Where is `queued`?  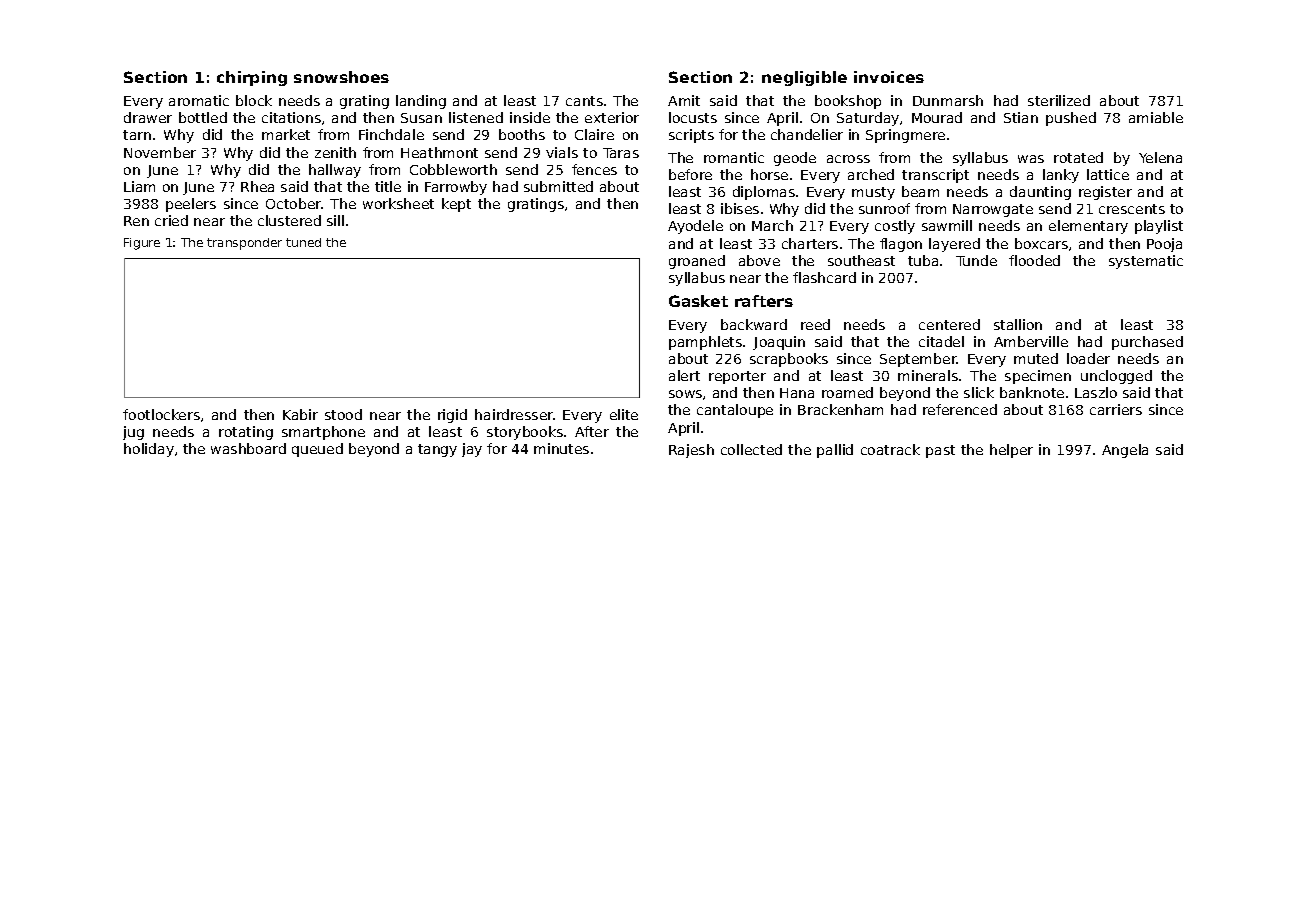
queued is located at coordinates (317, 450).
